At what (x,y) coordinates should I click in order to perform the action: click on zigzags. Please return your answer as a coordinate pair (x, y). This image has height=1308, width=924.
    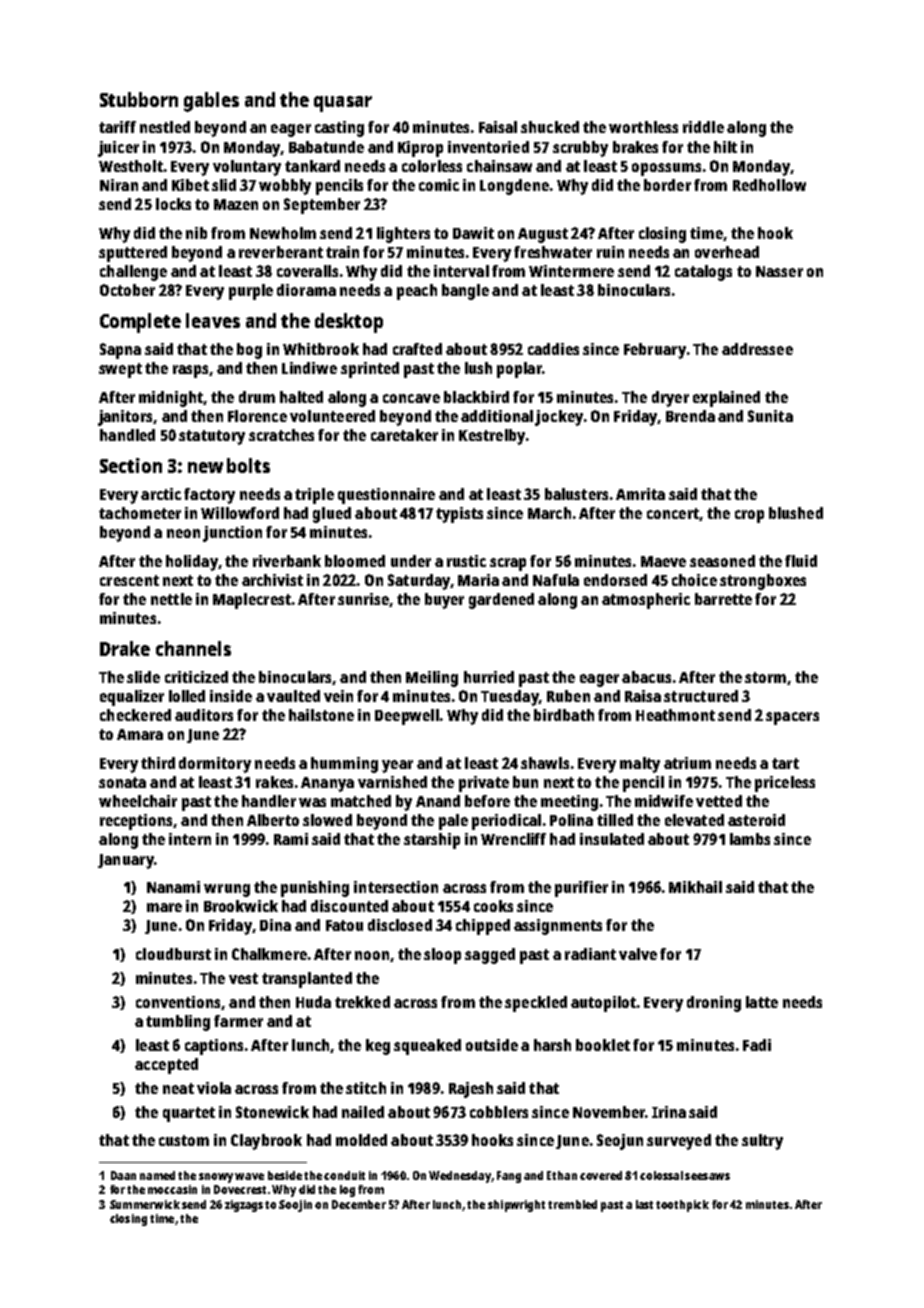
    Looking at the image, I should click on (244, 1206).
